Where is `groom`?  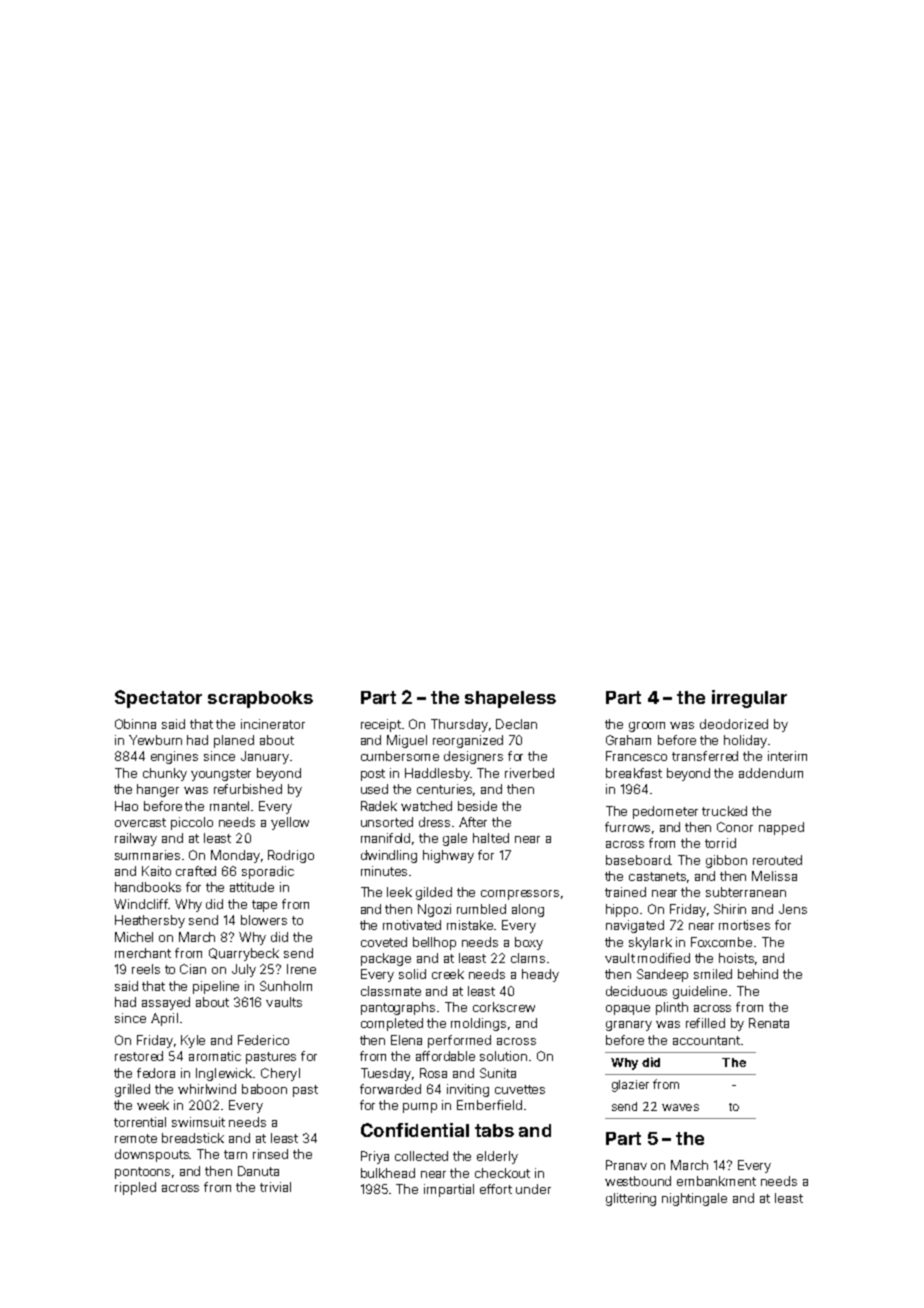 groom is located at coordinates (647, 727).
